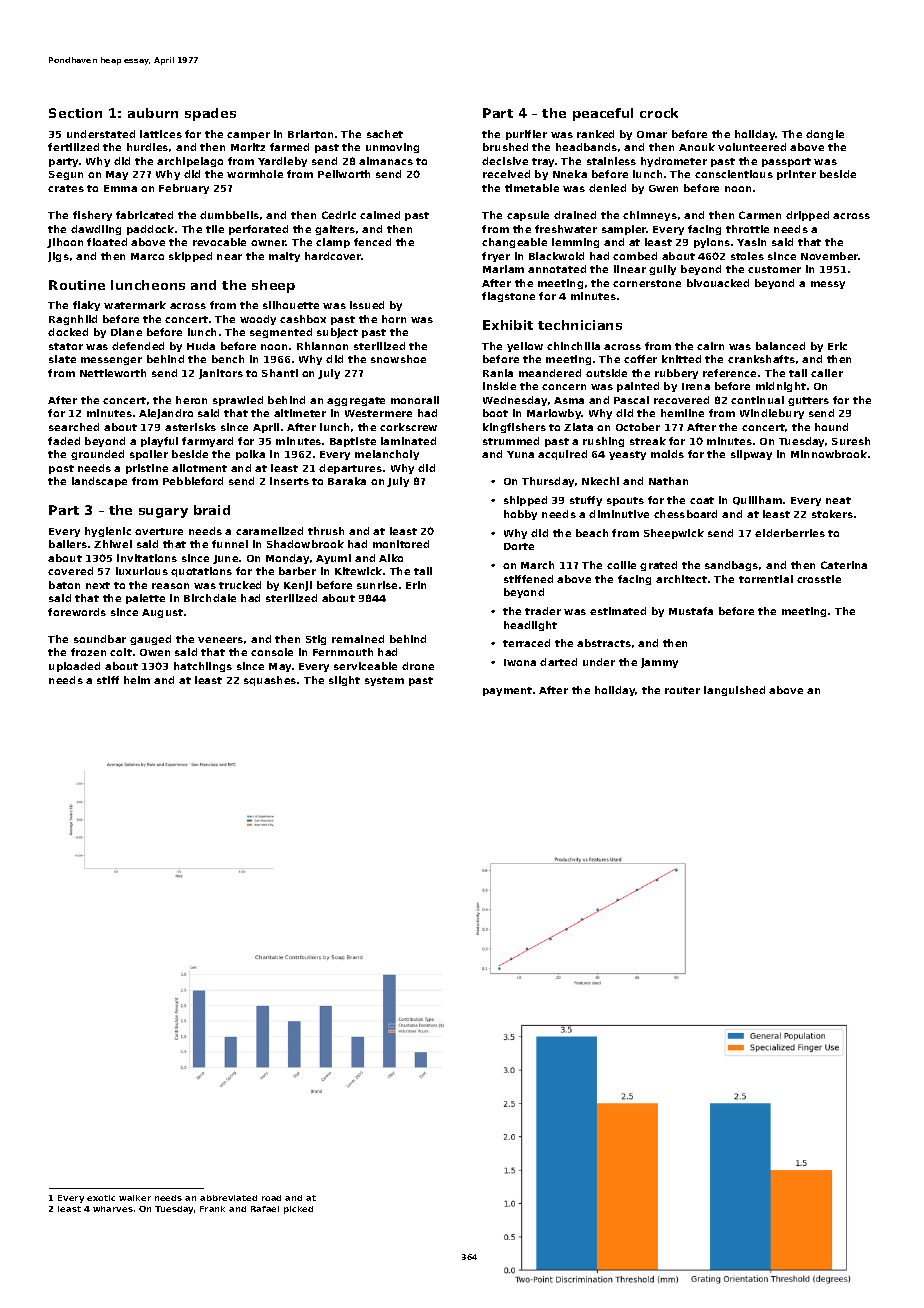  What do you see at coordinates (825, 135) in the image?
I see `dongle` at bounding box center [825, 135].
